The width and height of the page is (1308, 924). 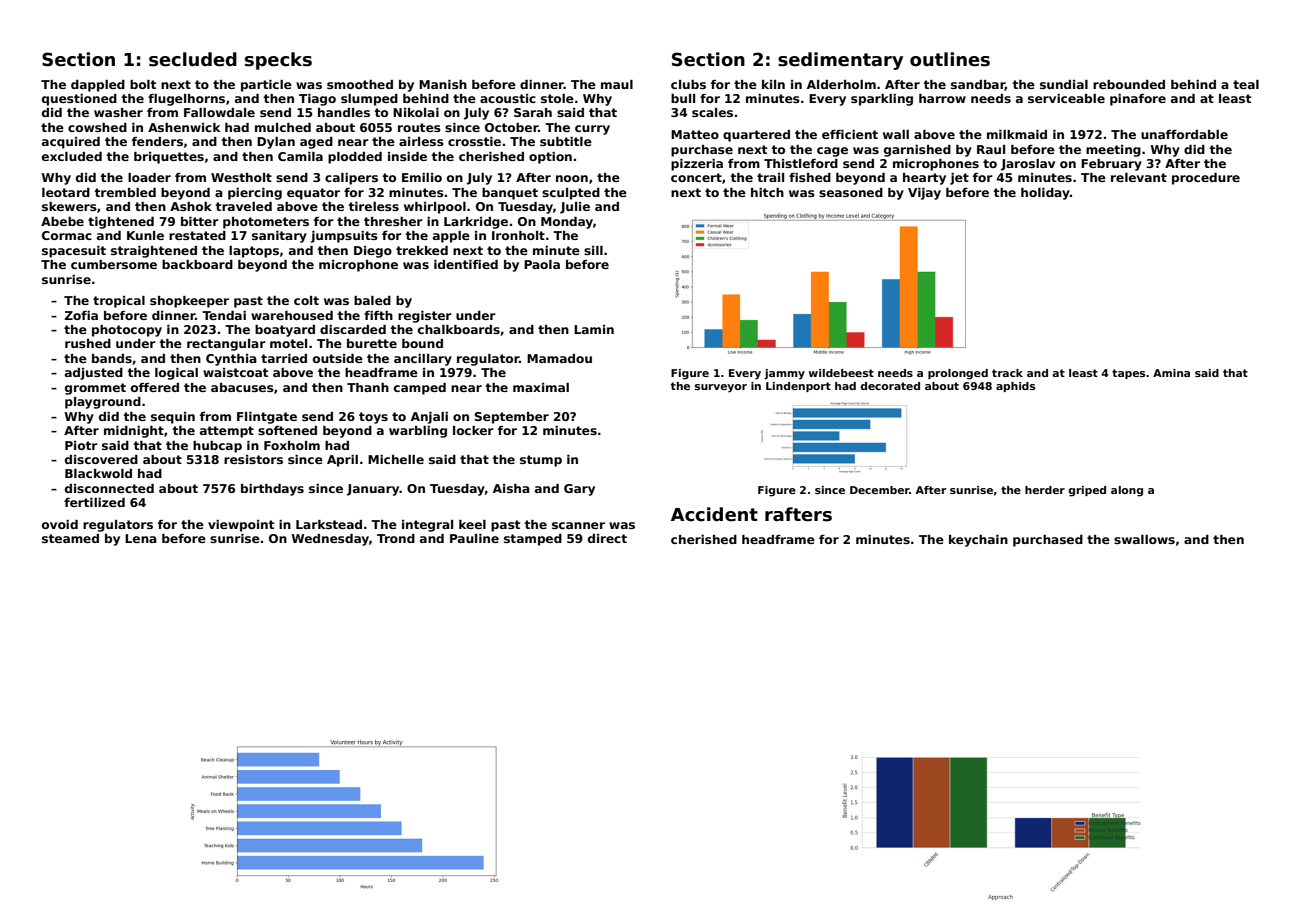 What do you see at coordinates (74, 252) in the page?
I see `spacesuit` at bounding box center [74, 252].
